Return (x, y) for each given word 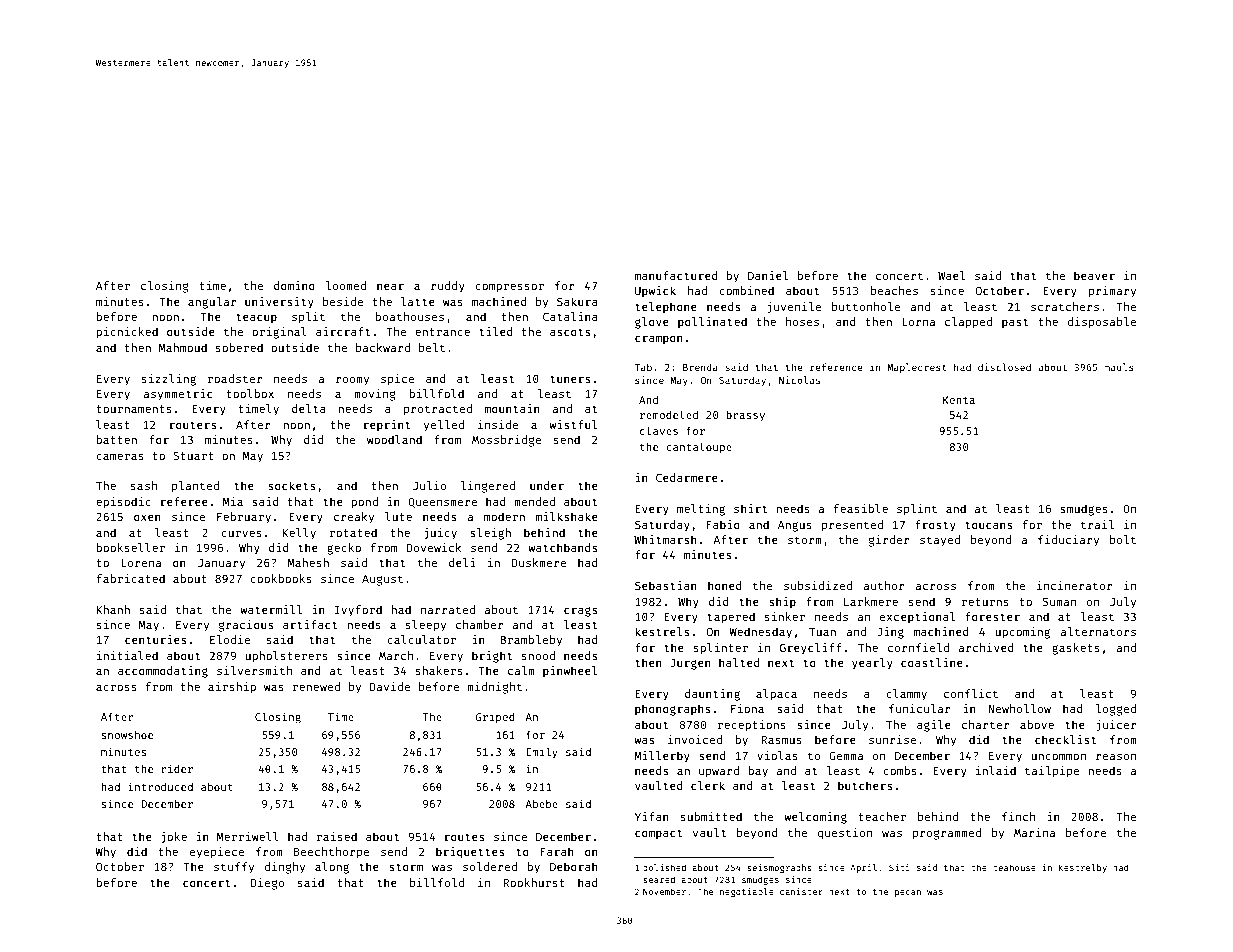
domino (294, 285)
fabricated (131, 578)
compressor (509, 288)
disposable (1101, 323)
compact (659, 834)
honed (725, 585)
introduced (160, 786)
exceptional (917, 617)
